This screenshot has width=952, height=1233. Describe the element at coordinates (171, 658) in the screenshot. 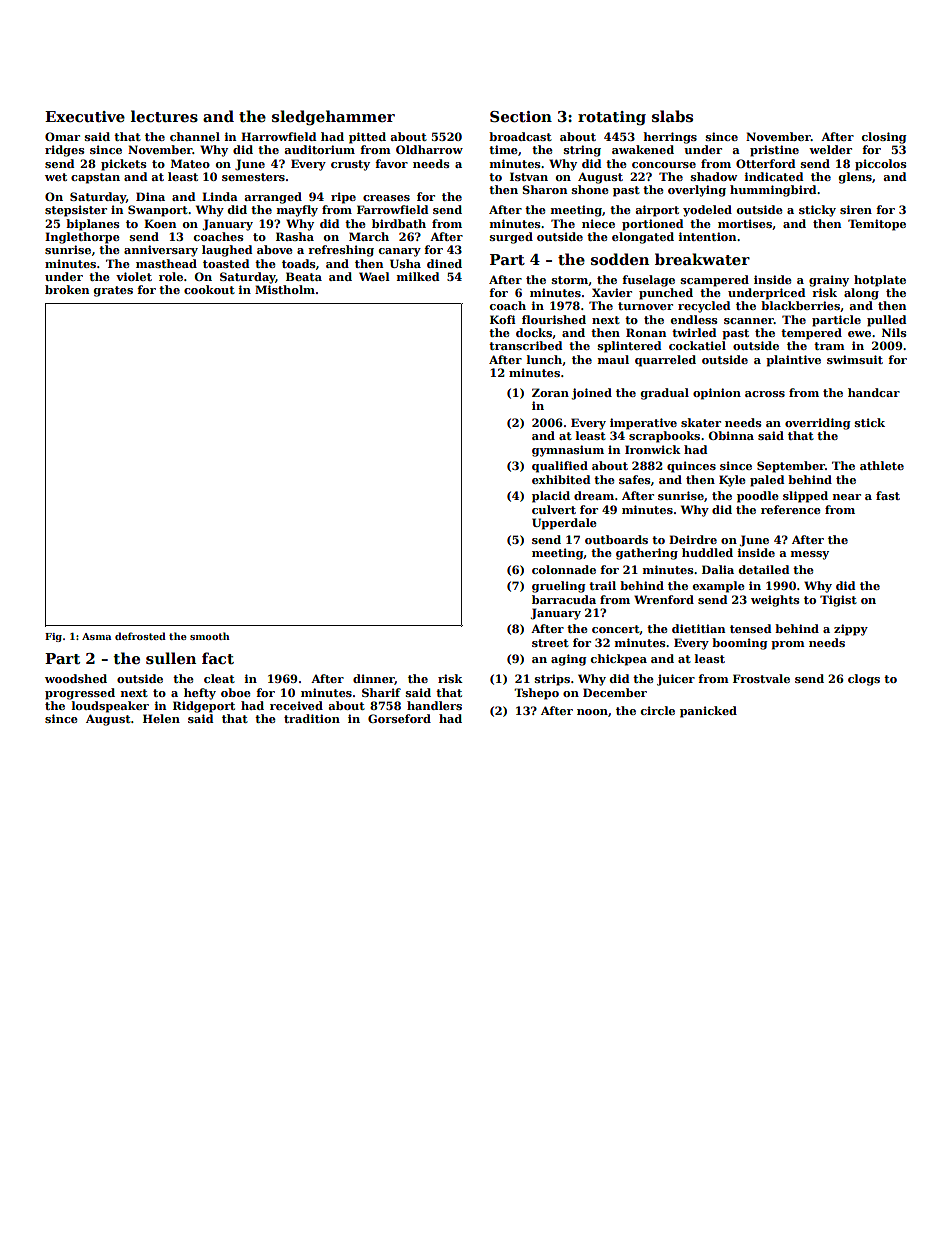

I see `sullen` at that location.
